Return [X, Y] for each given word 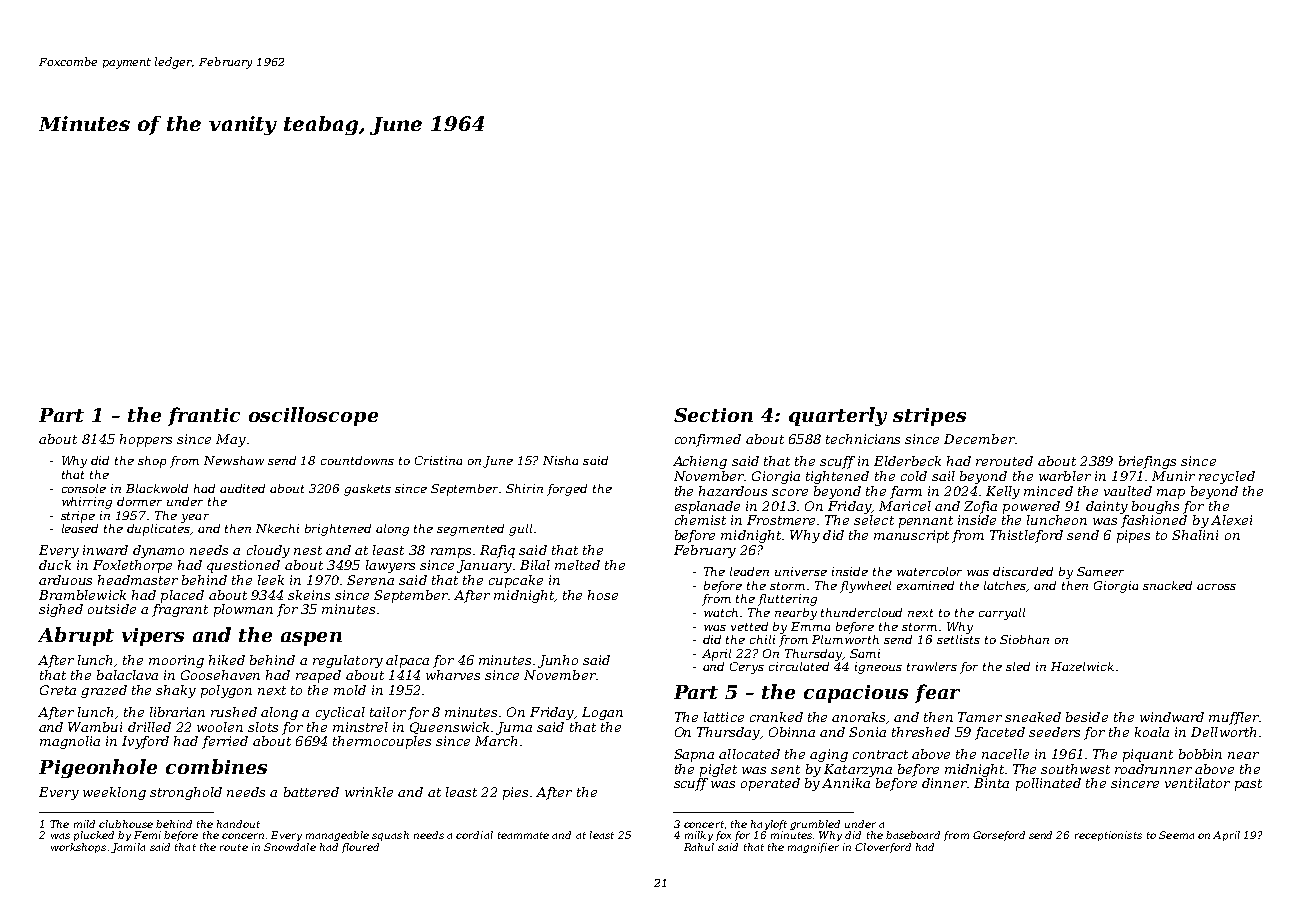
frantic [204, 416]
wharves [453, 675]
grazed [104, 691]
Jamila [128, 848]
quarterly [838, 416]
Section [713, 415]
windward [1172, 717]
